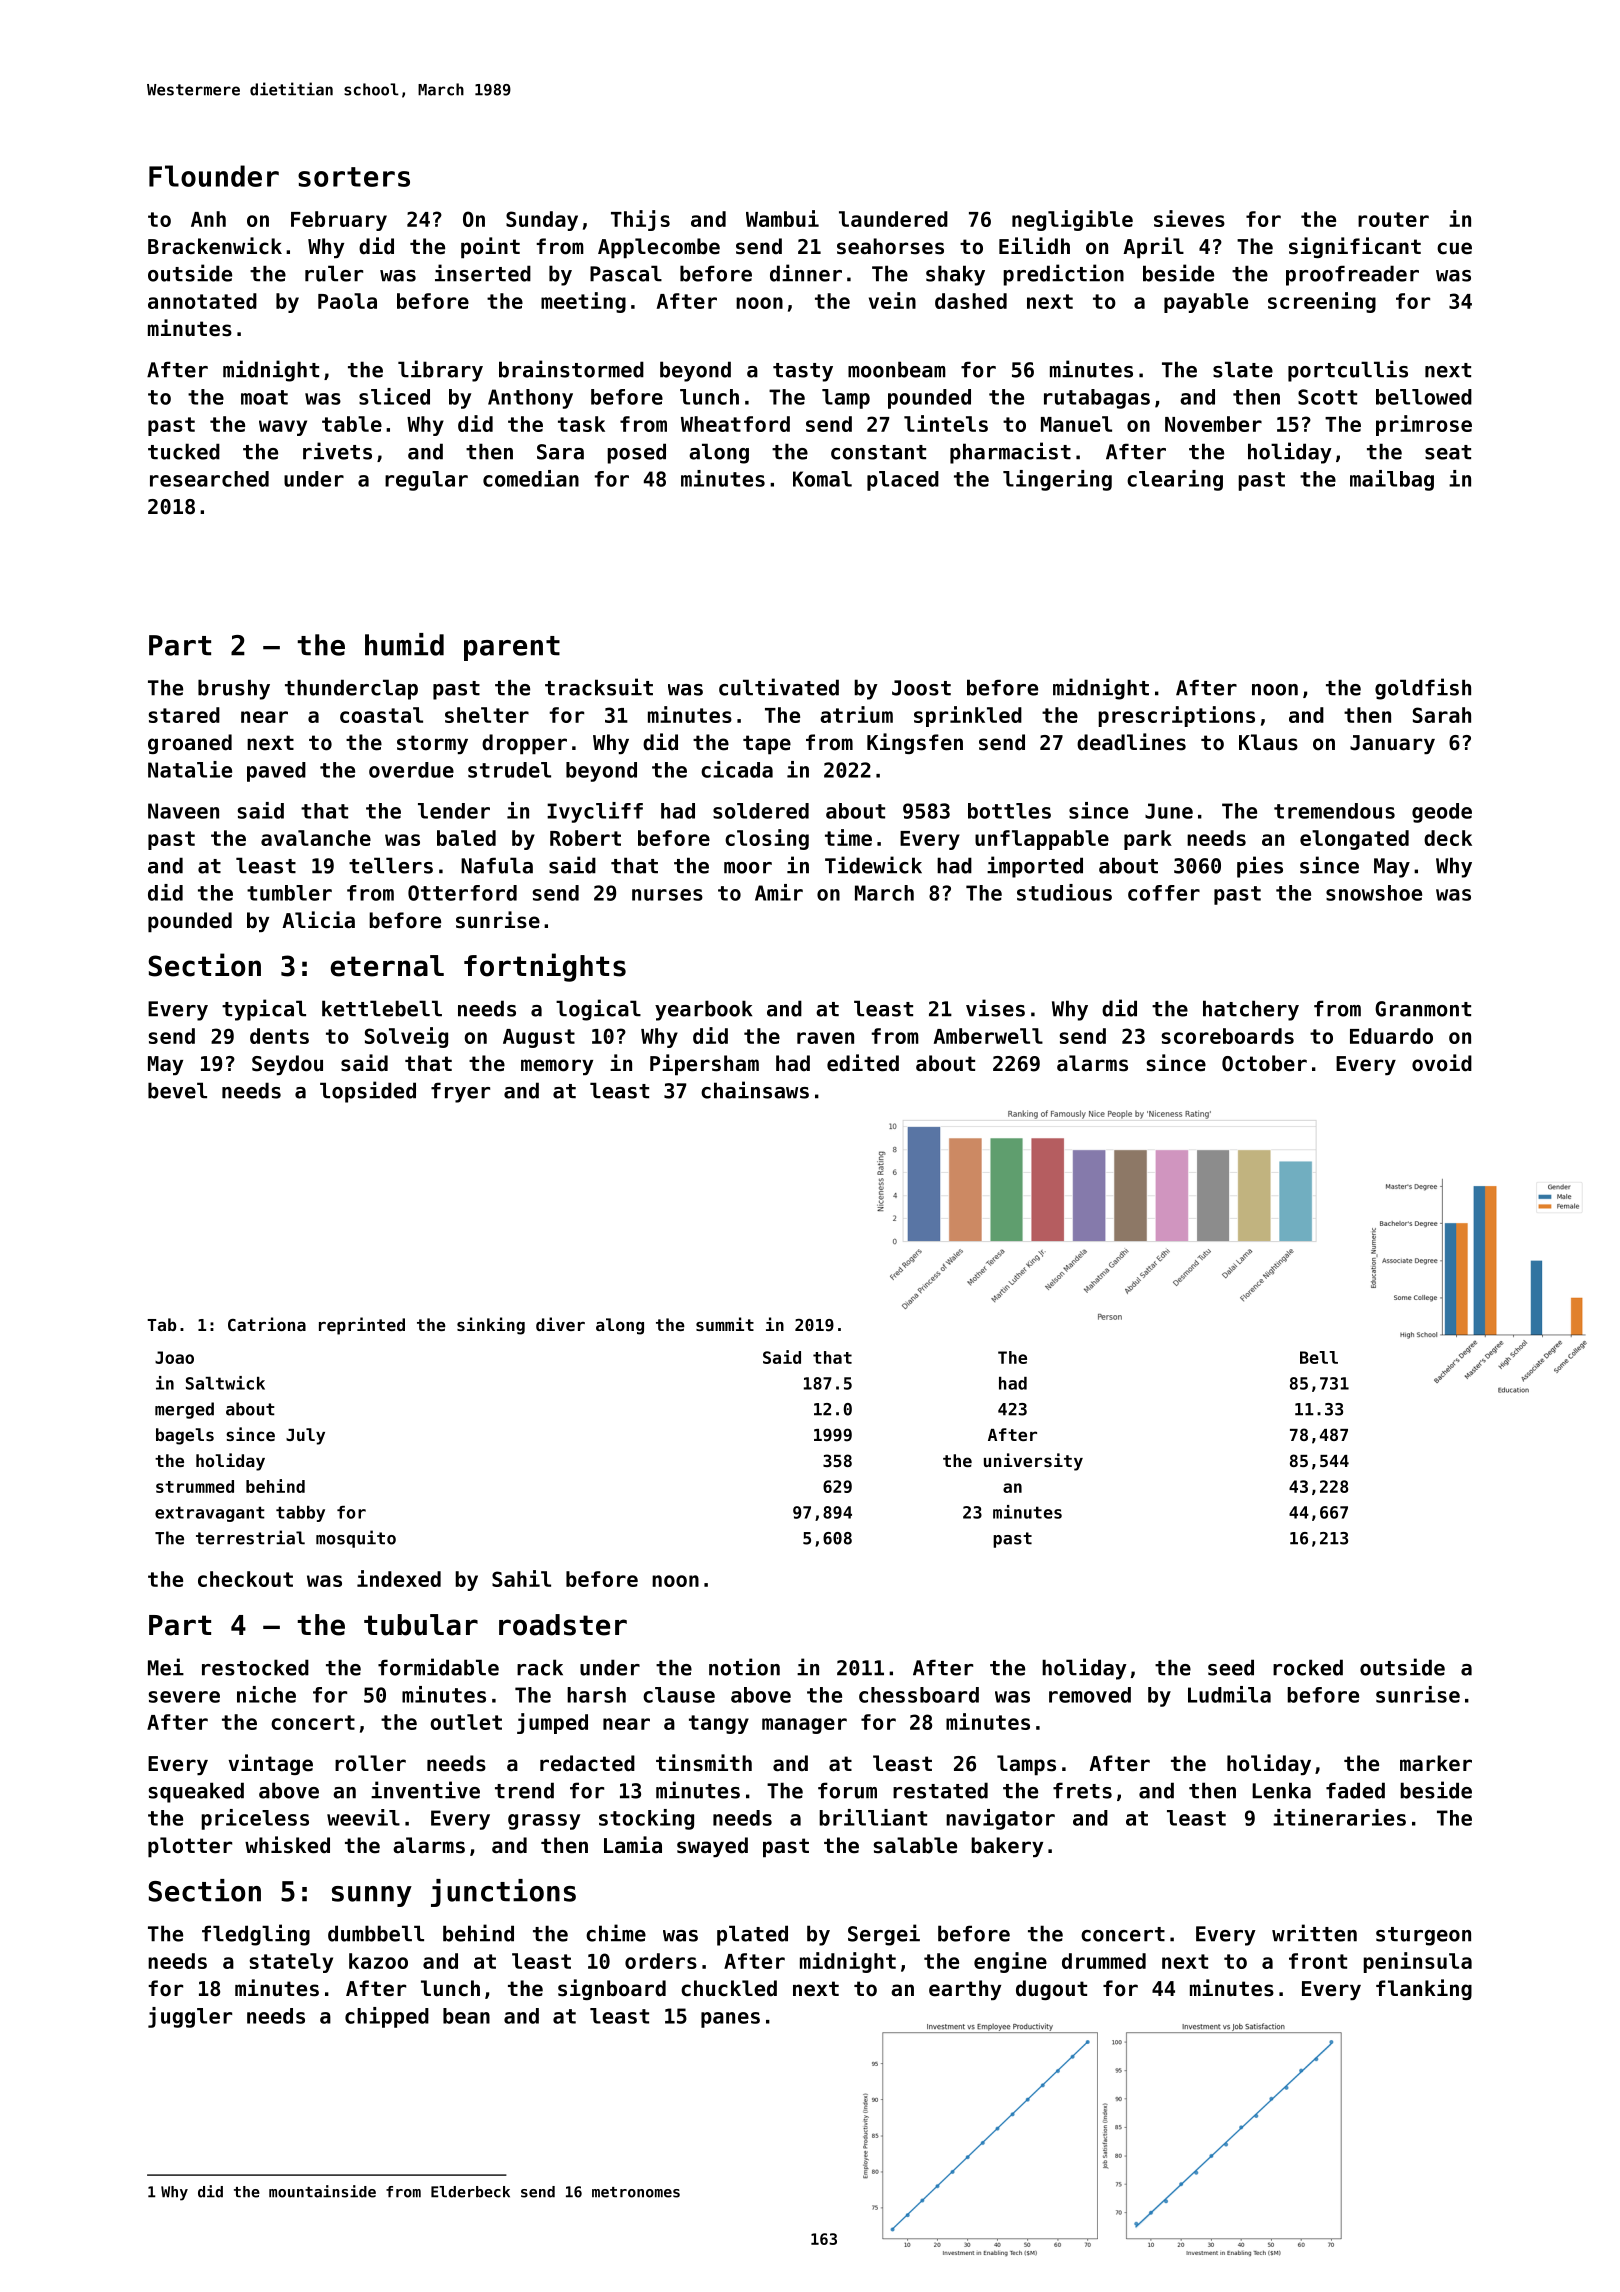  What do you see at coordinates (1033, 1462) in the screenshot?
I see `university` at bounding box center [1033, 1462].
